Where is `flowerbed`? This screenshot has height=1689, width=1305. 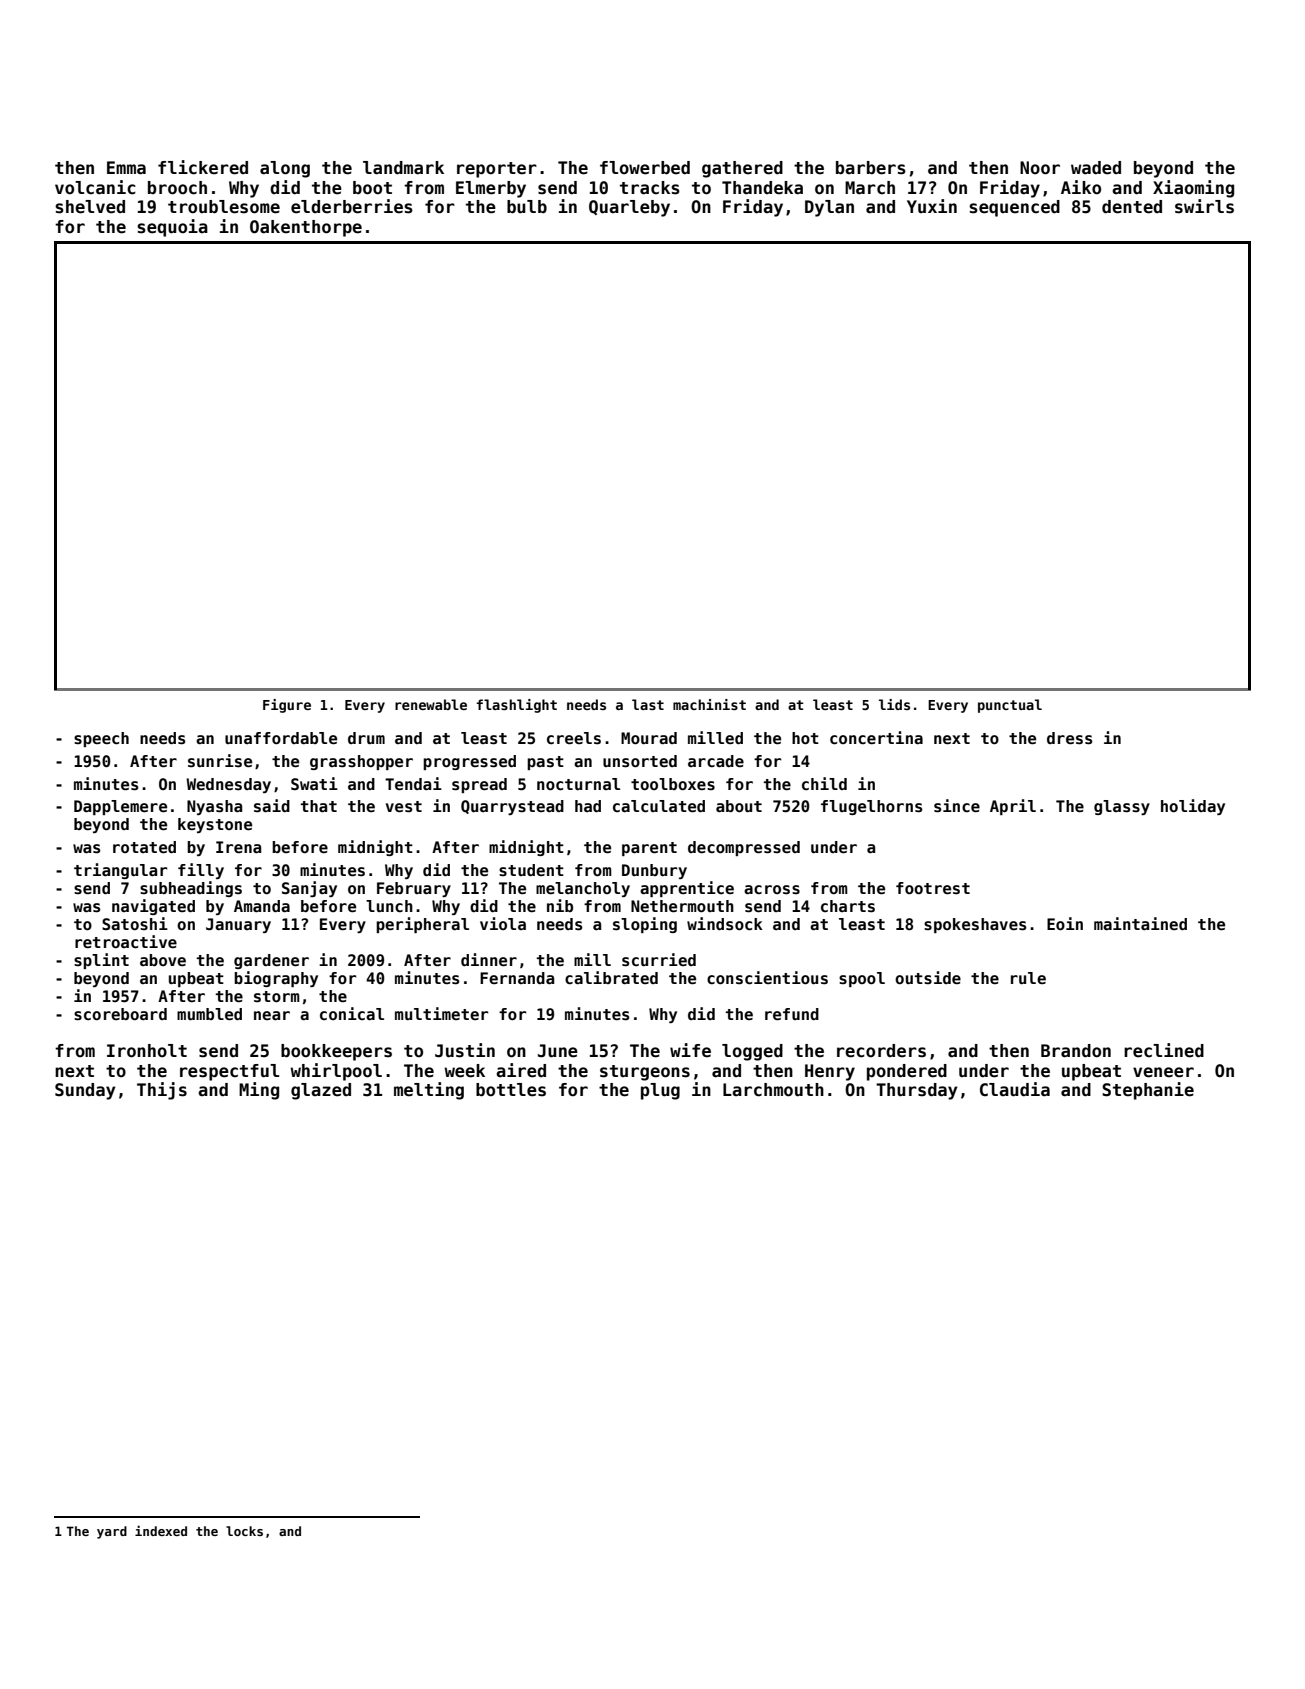
flowerbed is located at coordinates (645, 168).
